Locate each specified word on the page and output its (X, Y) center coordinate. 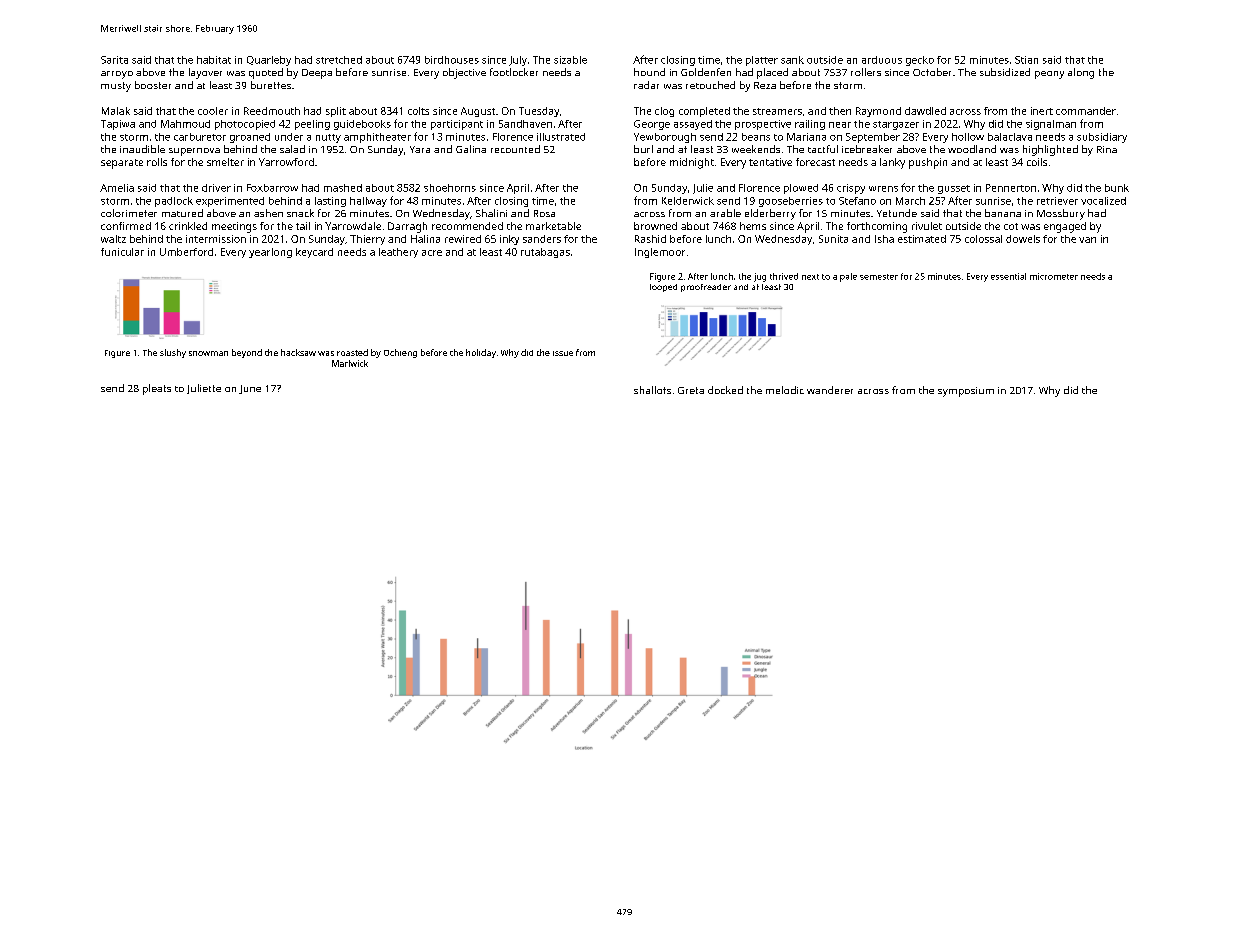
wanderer (830, 390)
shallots (652, 390)
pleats (157, 389)
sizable (570, 60)
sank (792, 60)
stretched (339, 60)
